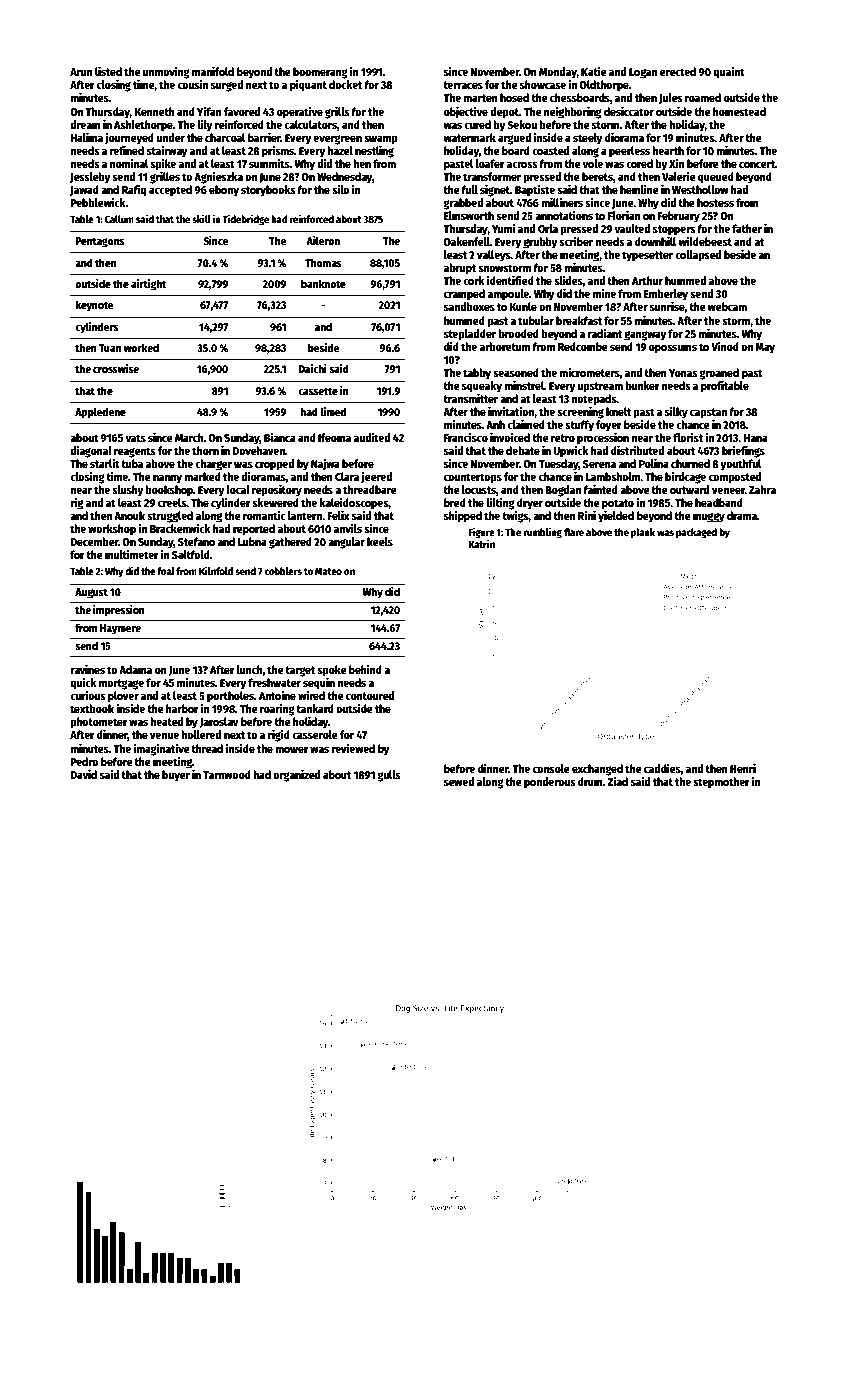  I want to click on plank, so click(643, 533).
